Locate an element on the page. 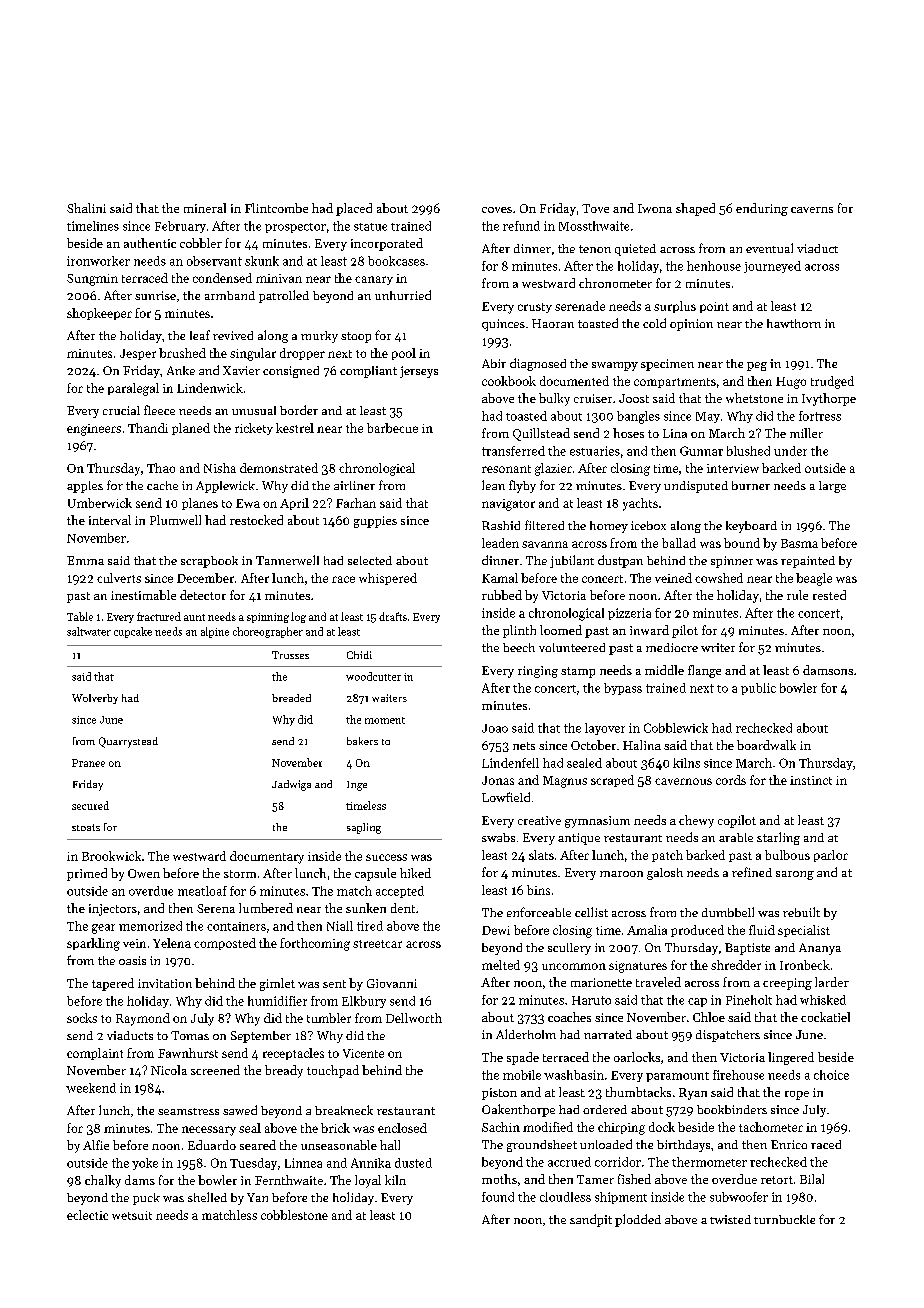 The height and width of the document is (1308, 924). mineral is located at coordinates (205, 208).
